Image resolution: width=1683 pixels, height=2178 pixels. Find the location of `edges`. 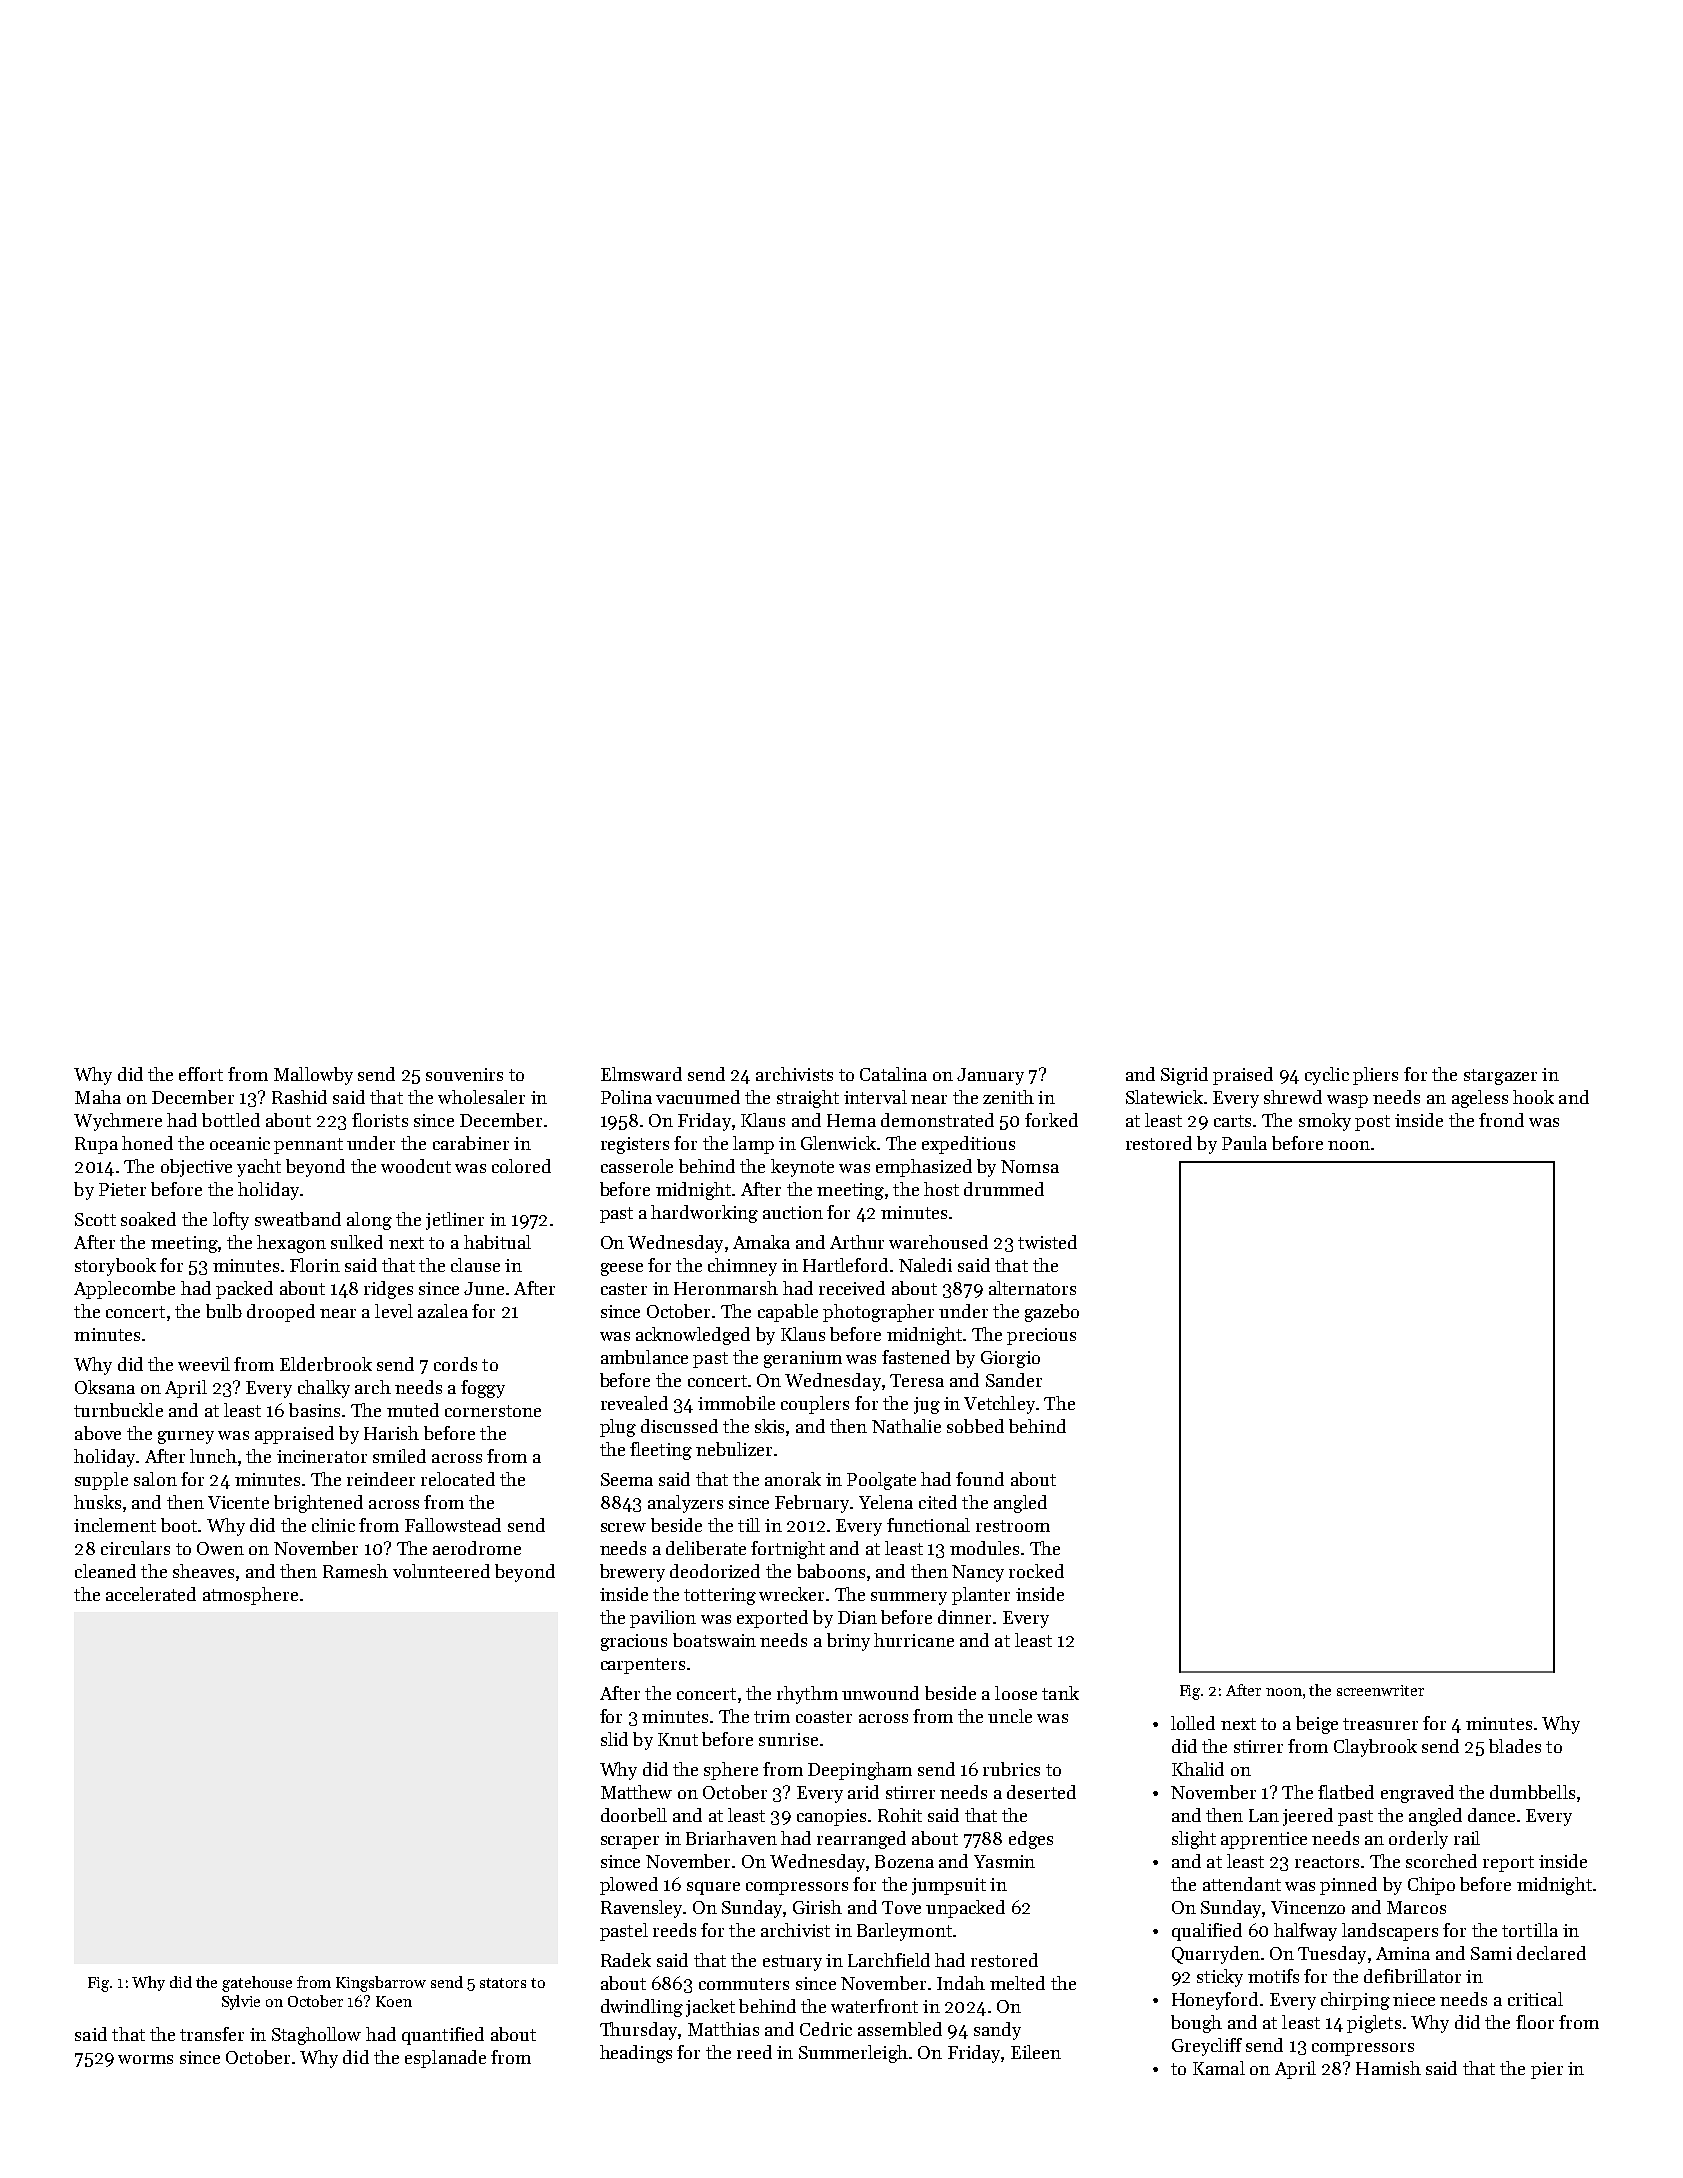

edges is located at coordinates (1031, 1840).
